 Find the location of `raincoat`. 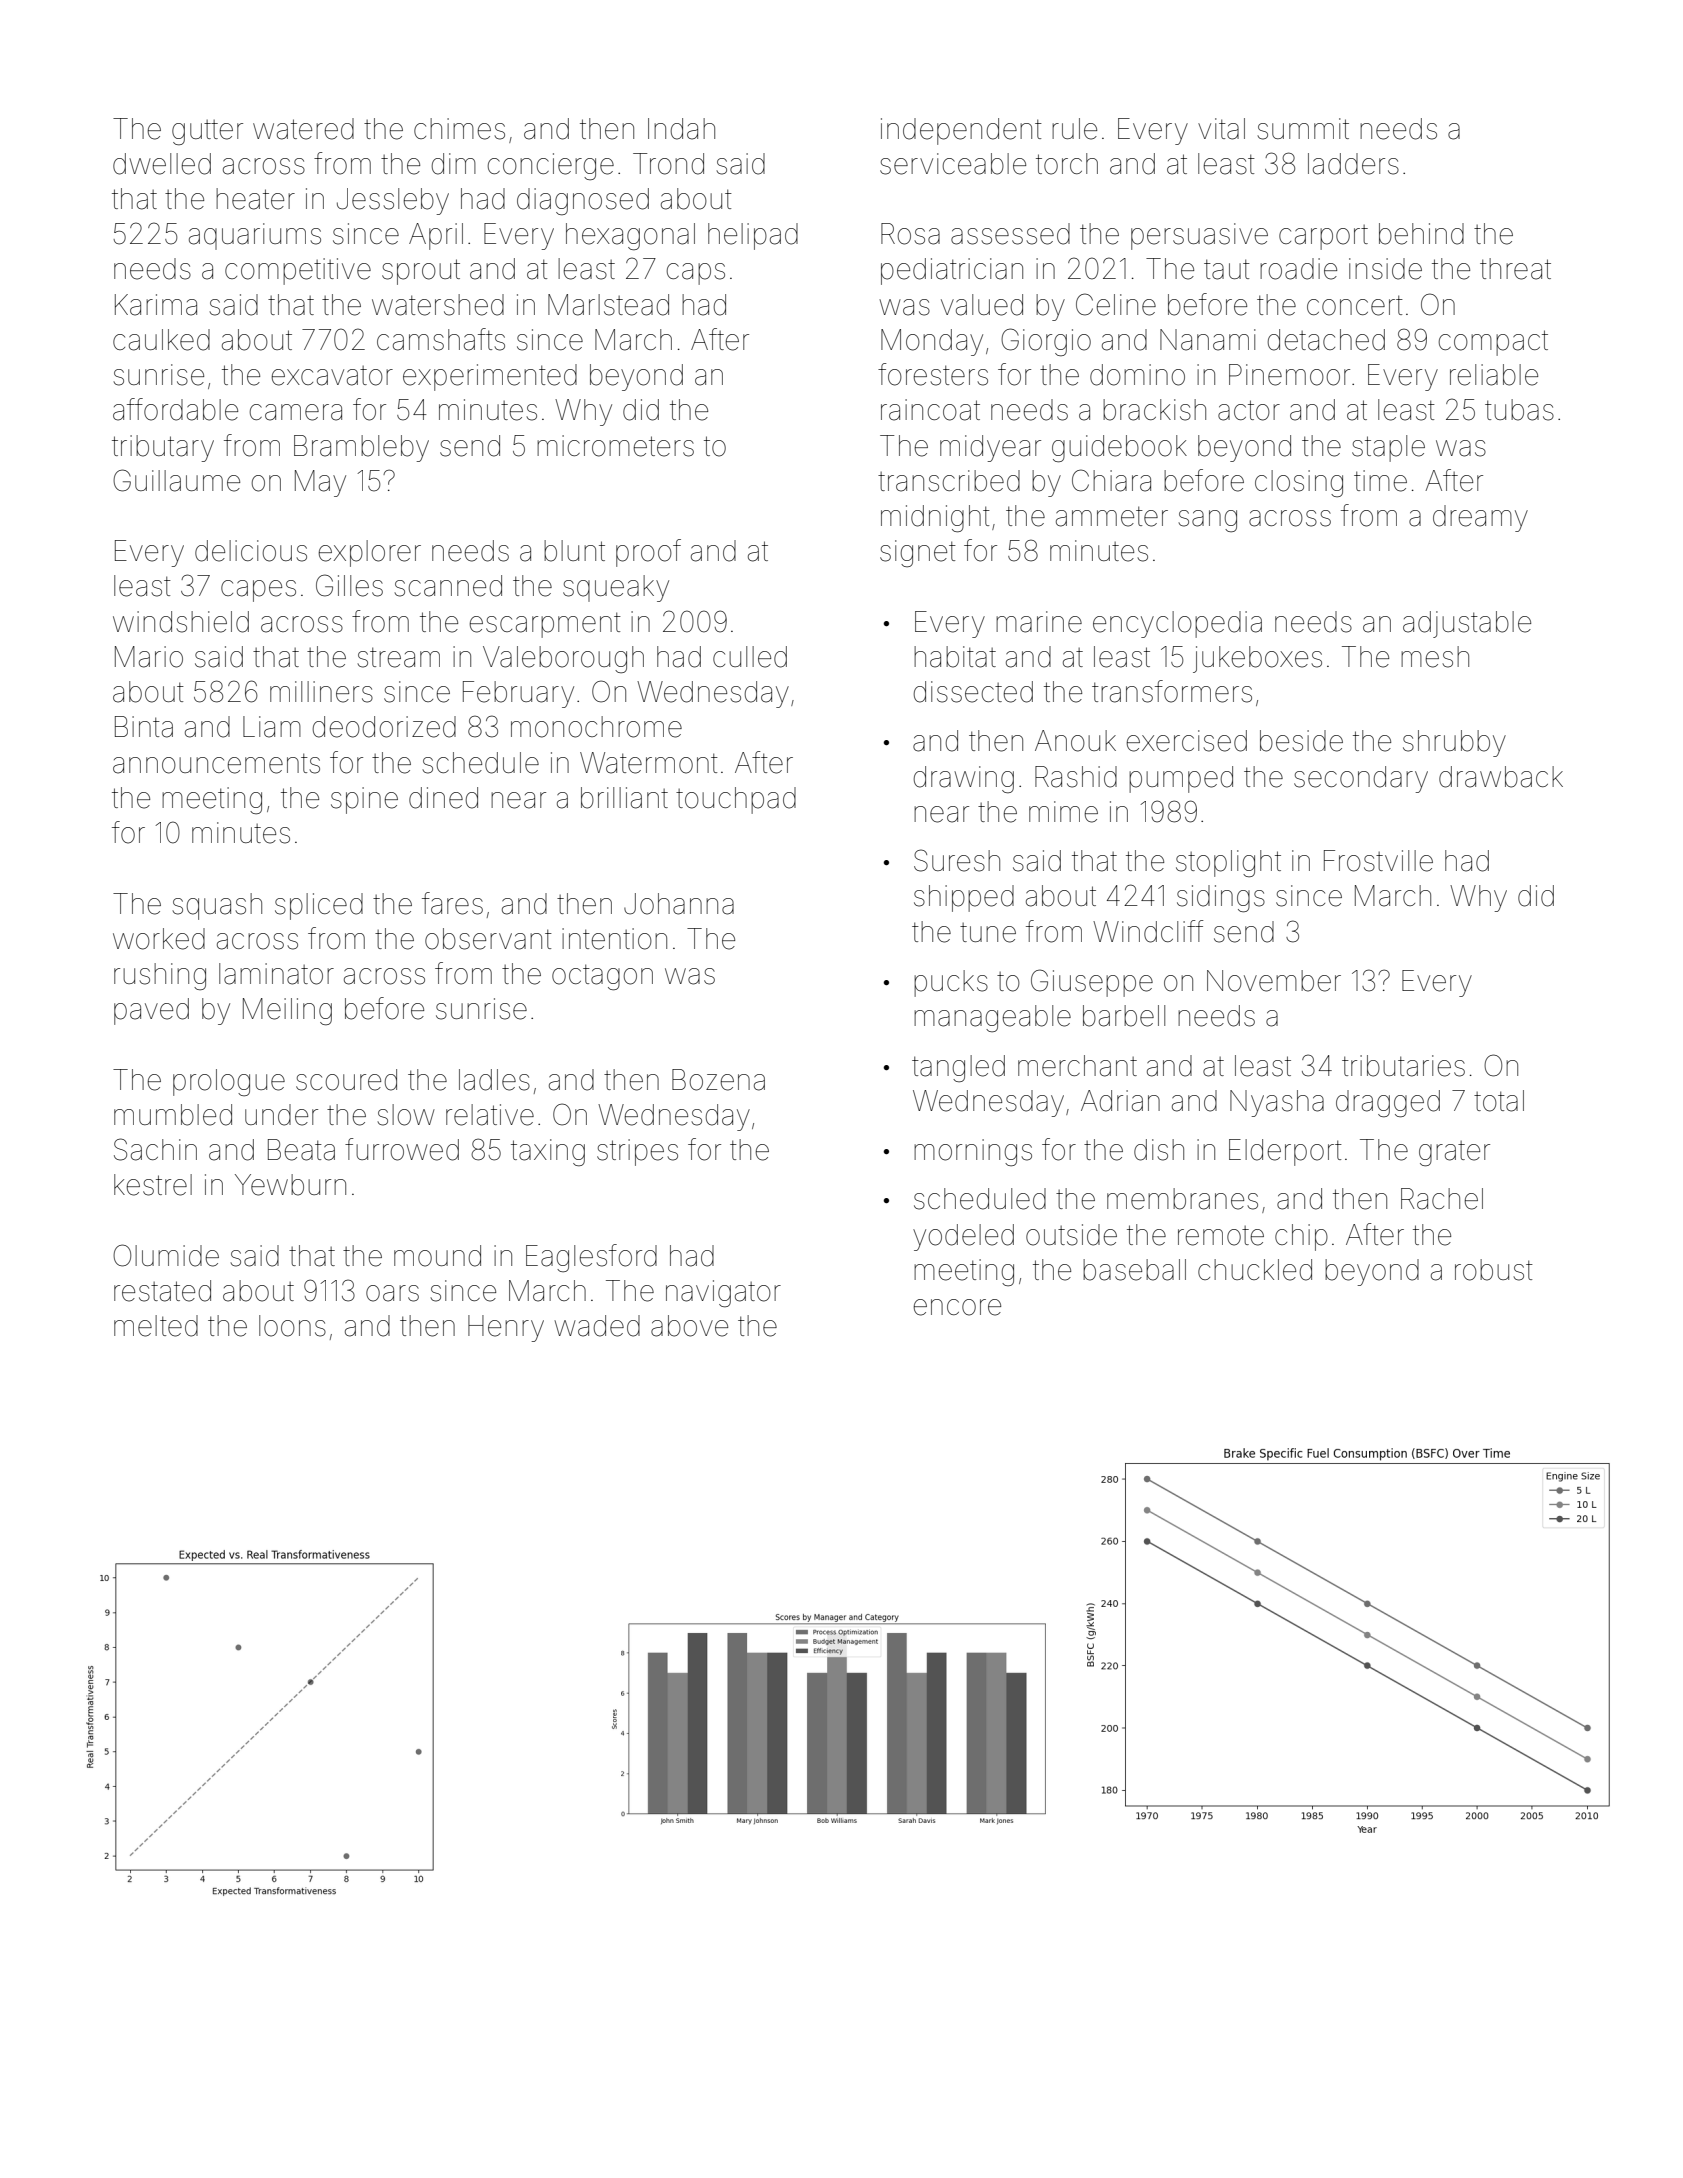

raincoat is located at coordinates (930, 410).
